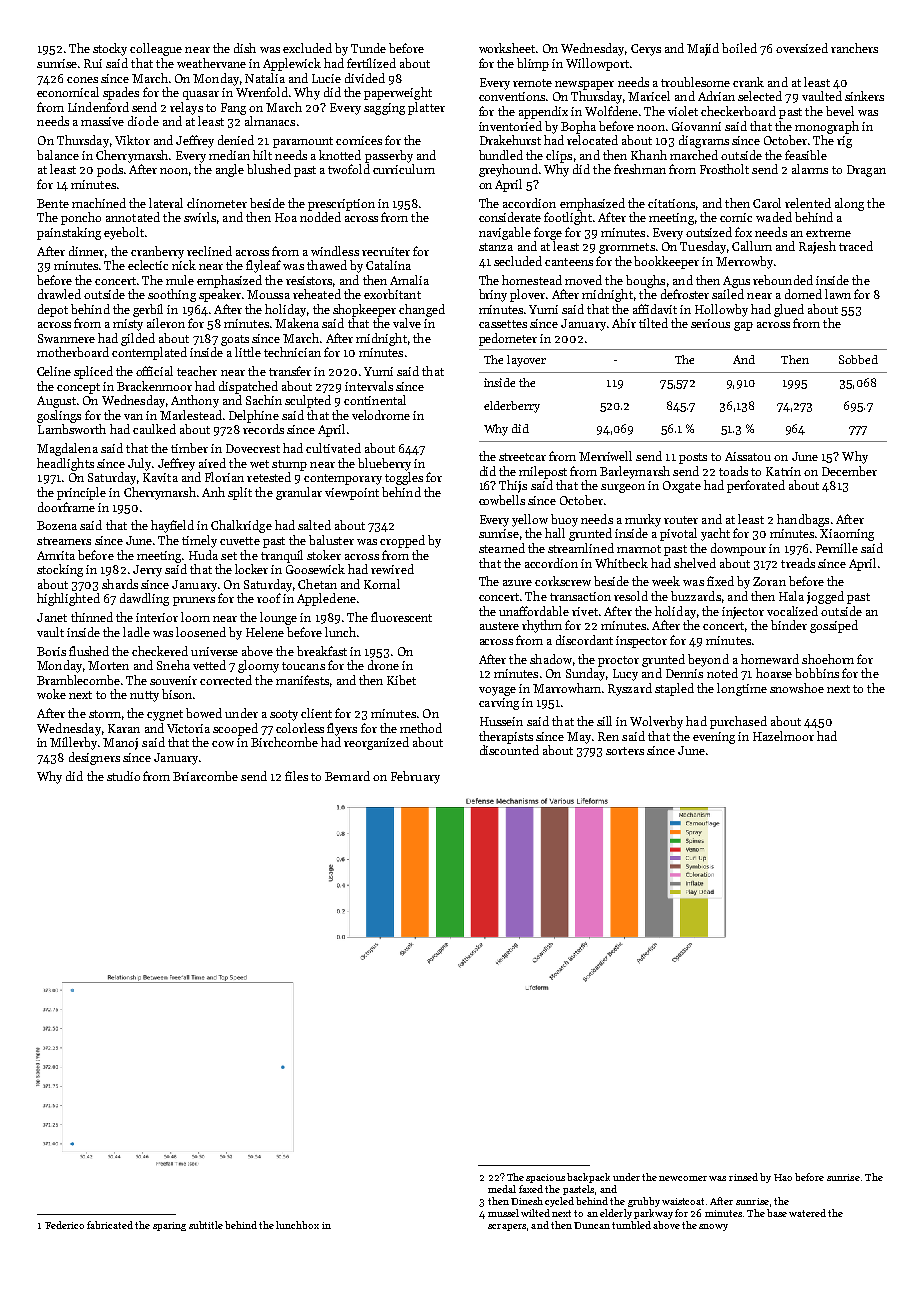 This screenshot has height=1308, width=924. Describe the element at coordinates (509, 750) in the screenshot. I see `discounted` at that location.
